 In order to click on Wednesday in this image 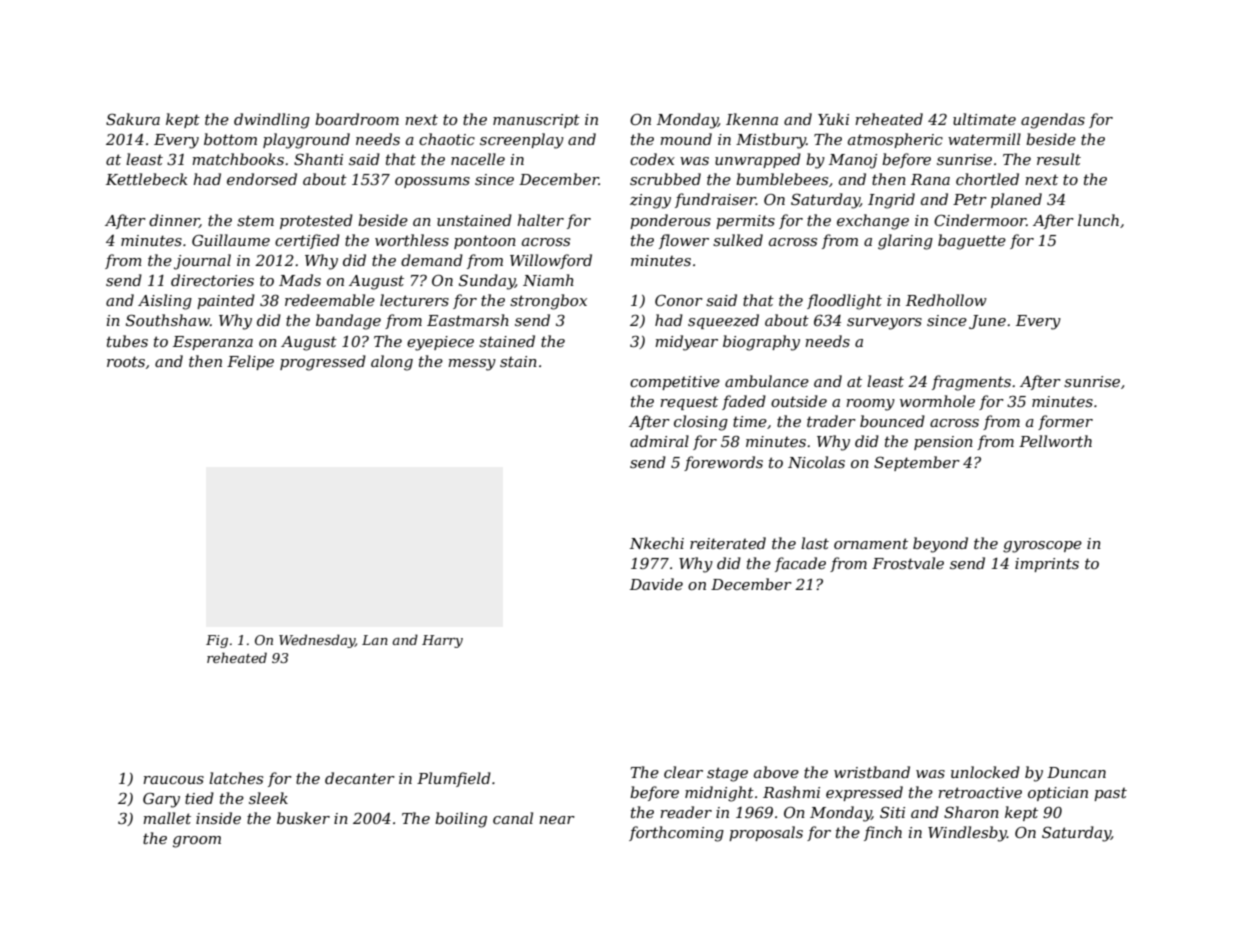, I will do `click(317, 641)`.
